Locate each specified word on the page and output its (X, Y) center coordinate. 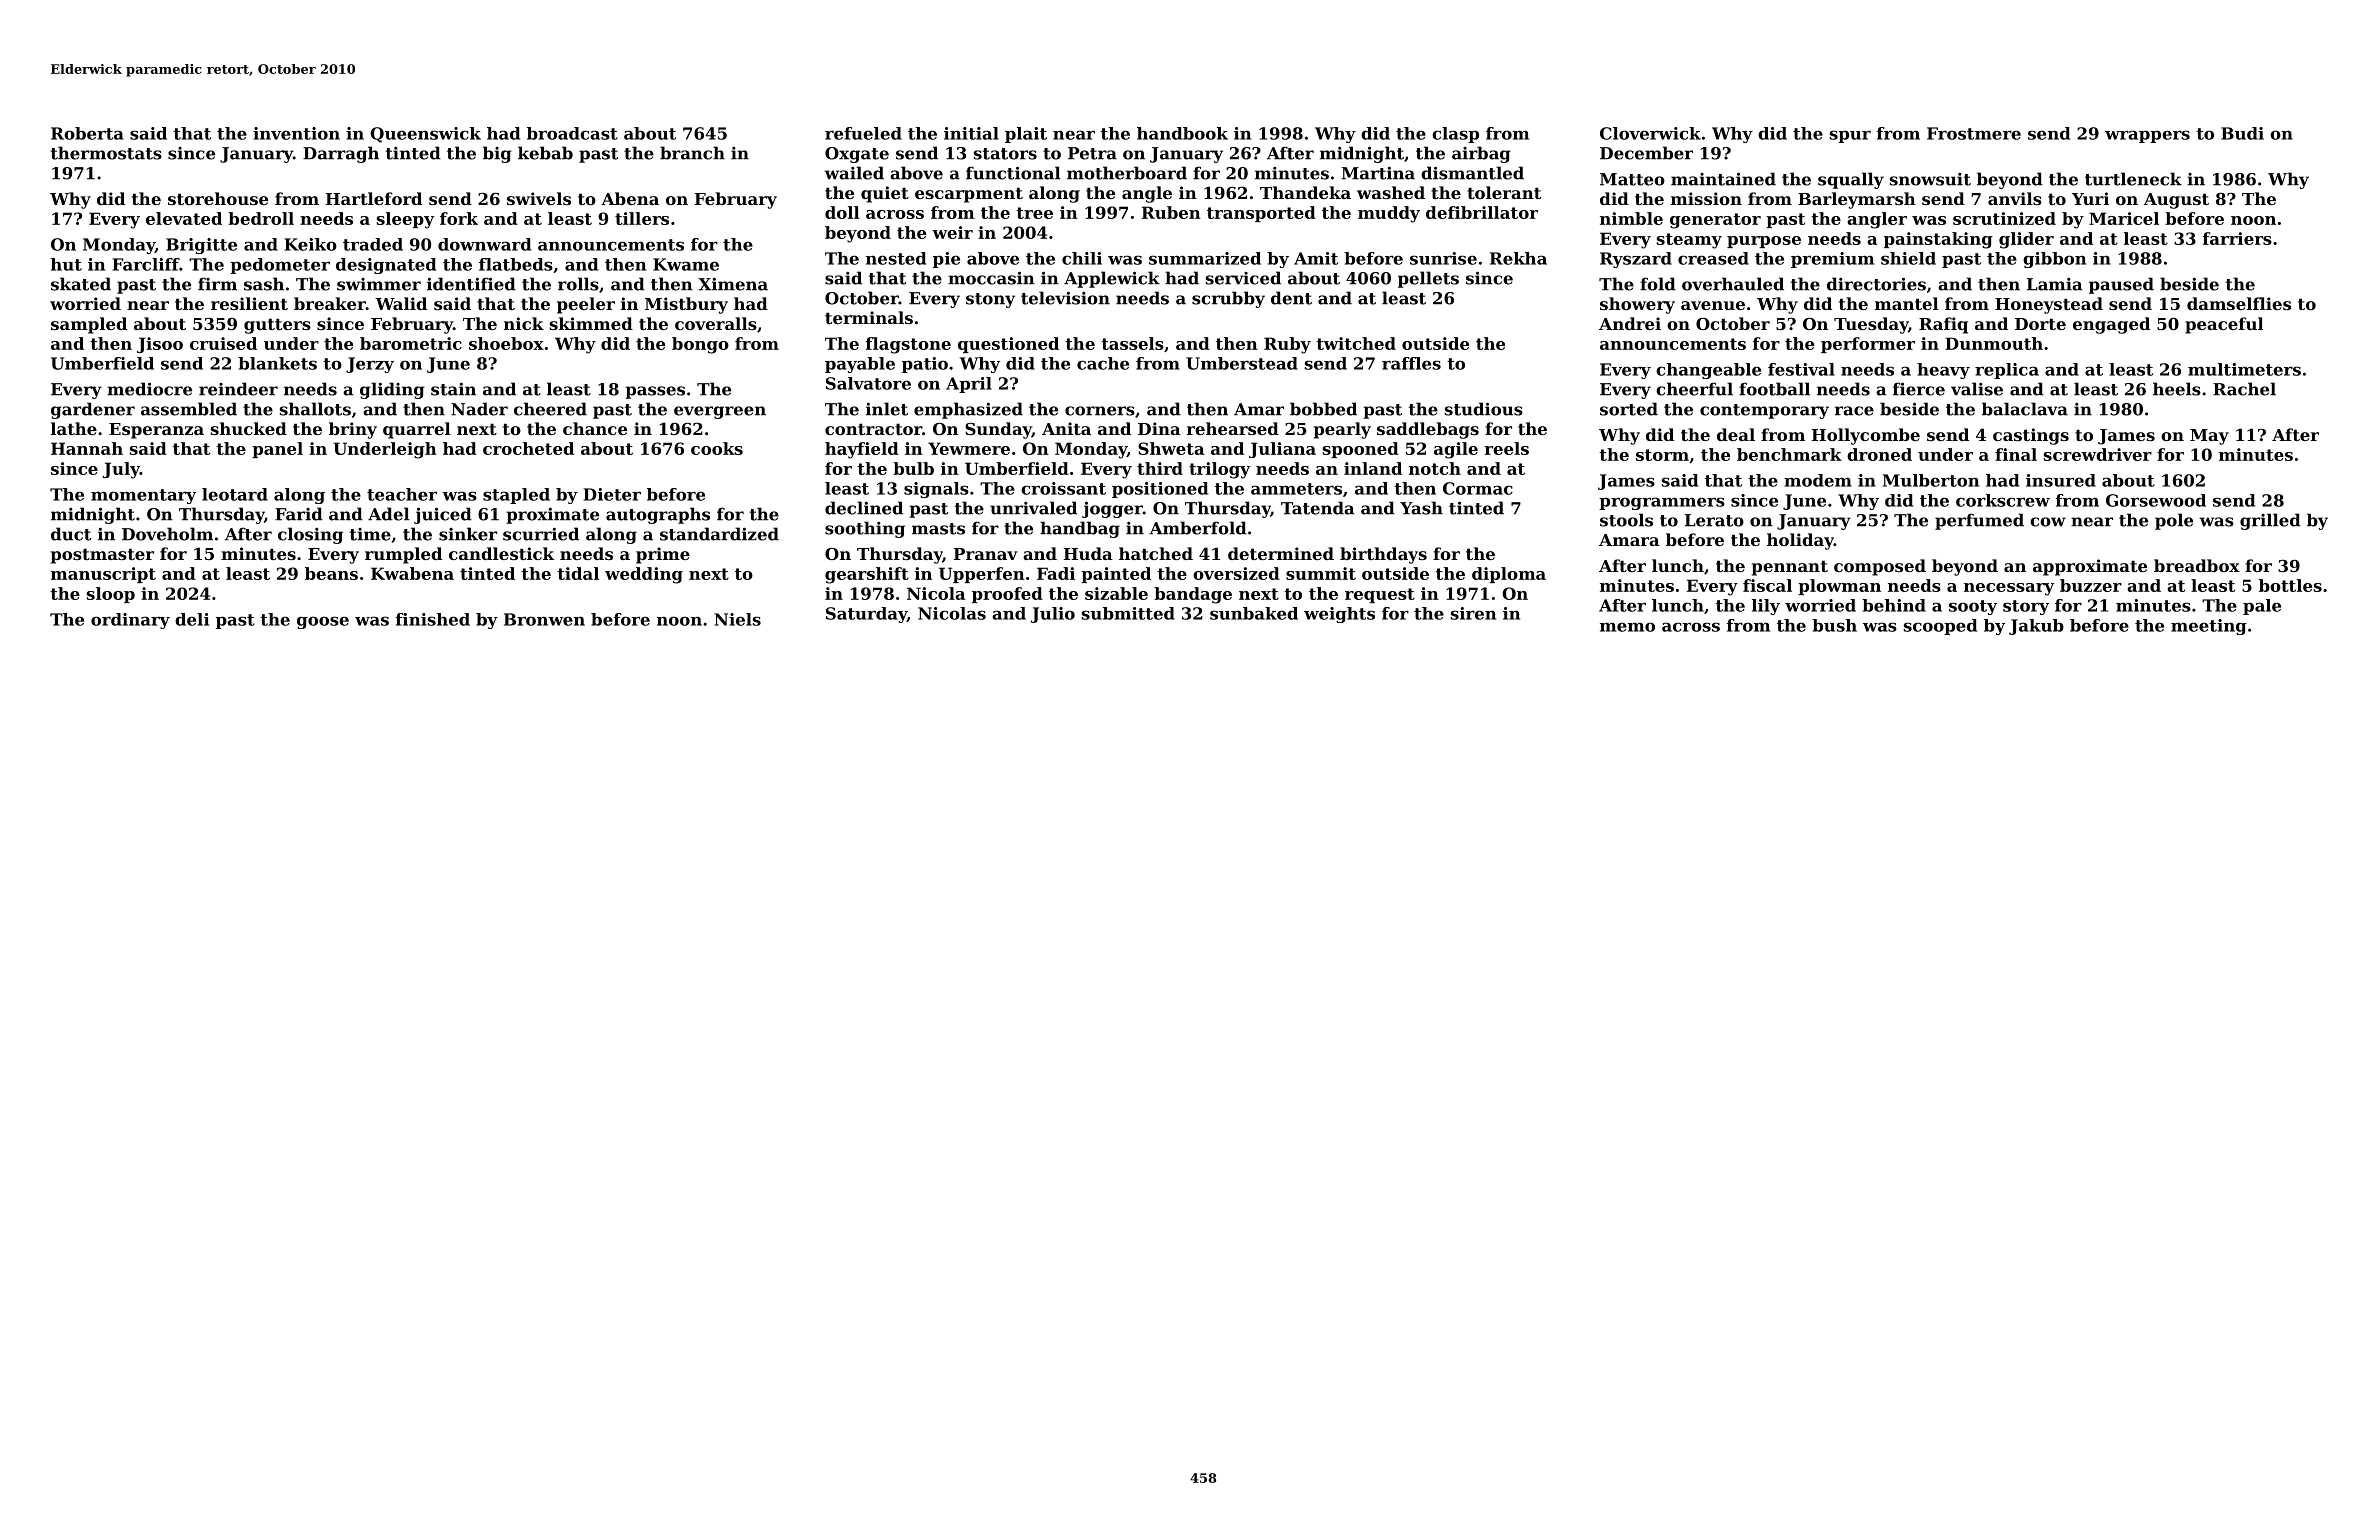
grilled (2270, 521)
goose (323, 622)
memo (1627, 627)
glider (2026, 240)
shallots (315, 409)
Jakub (2036, 627)
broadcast (572, 133)
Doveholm (167, 534)
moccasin (991, 278)
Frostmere (1974, 133)
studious (1484, 409)
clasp (1455, 135)
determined (1281, 553)
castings (2031, 436)
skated (81, 284)
